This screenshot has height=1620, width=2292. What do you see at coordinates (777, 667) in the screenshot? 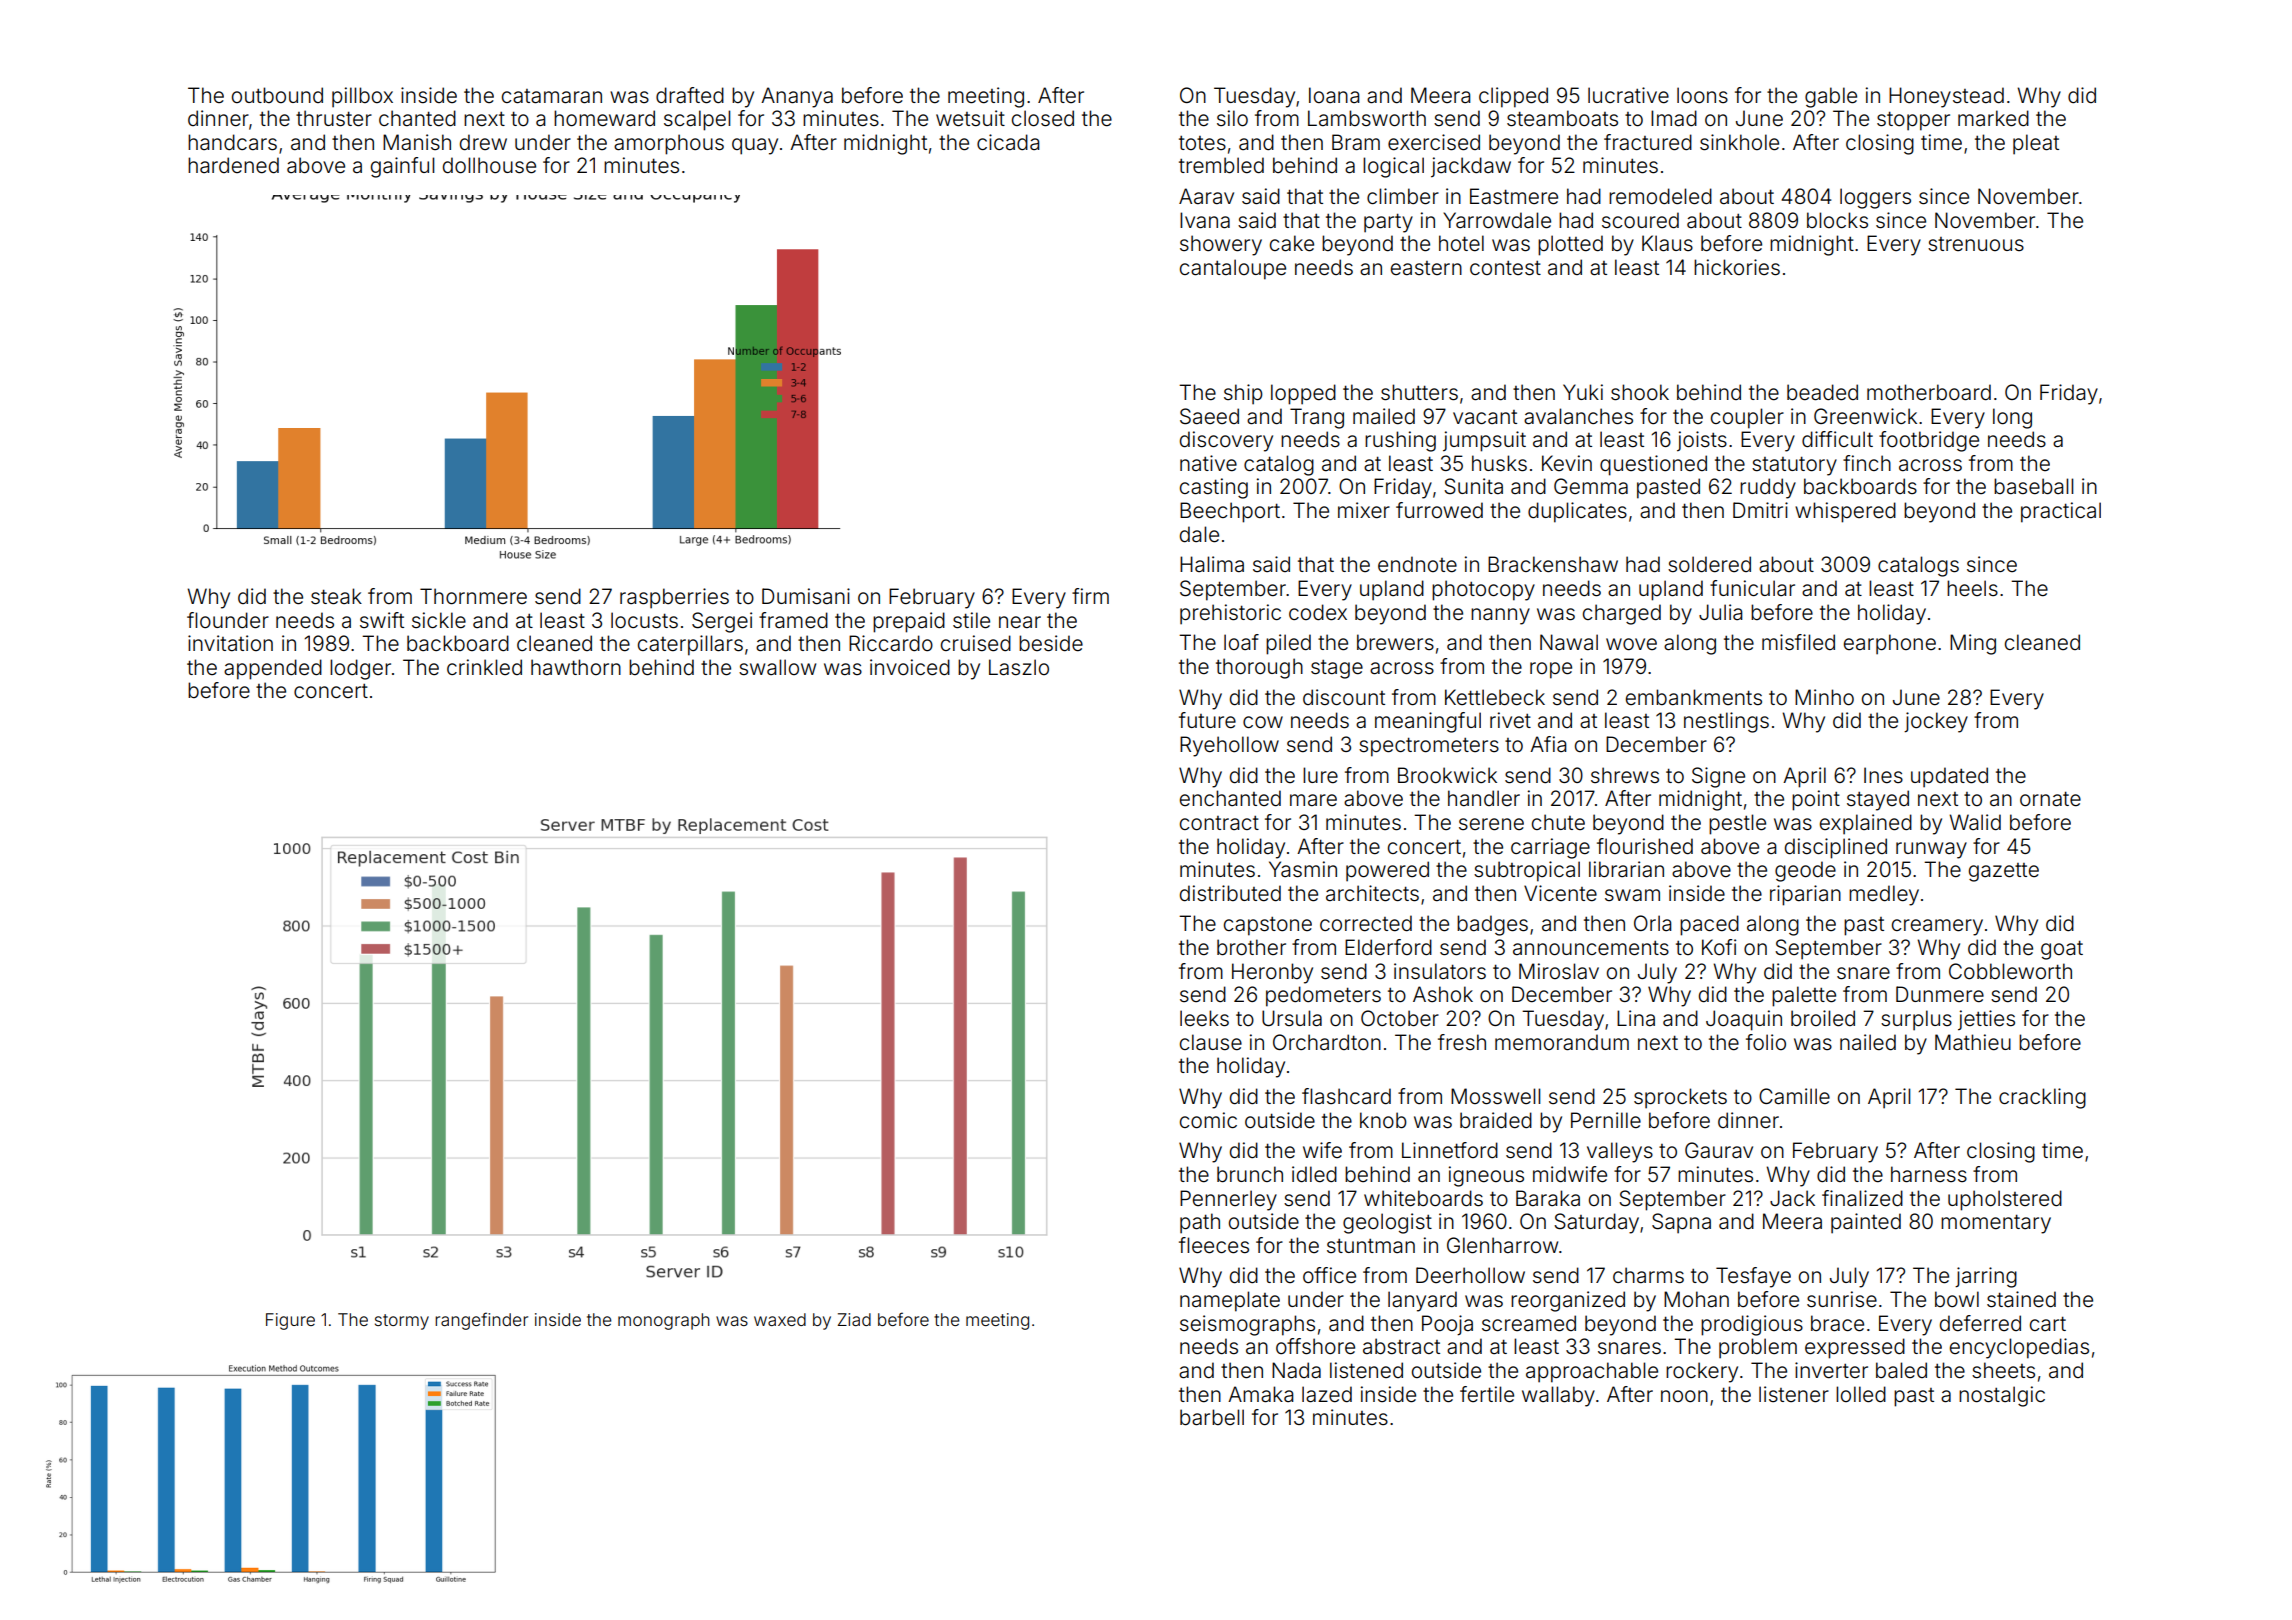
I see `swallow` at bounding box center [777, 667].
